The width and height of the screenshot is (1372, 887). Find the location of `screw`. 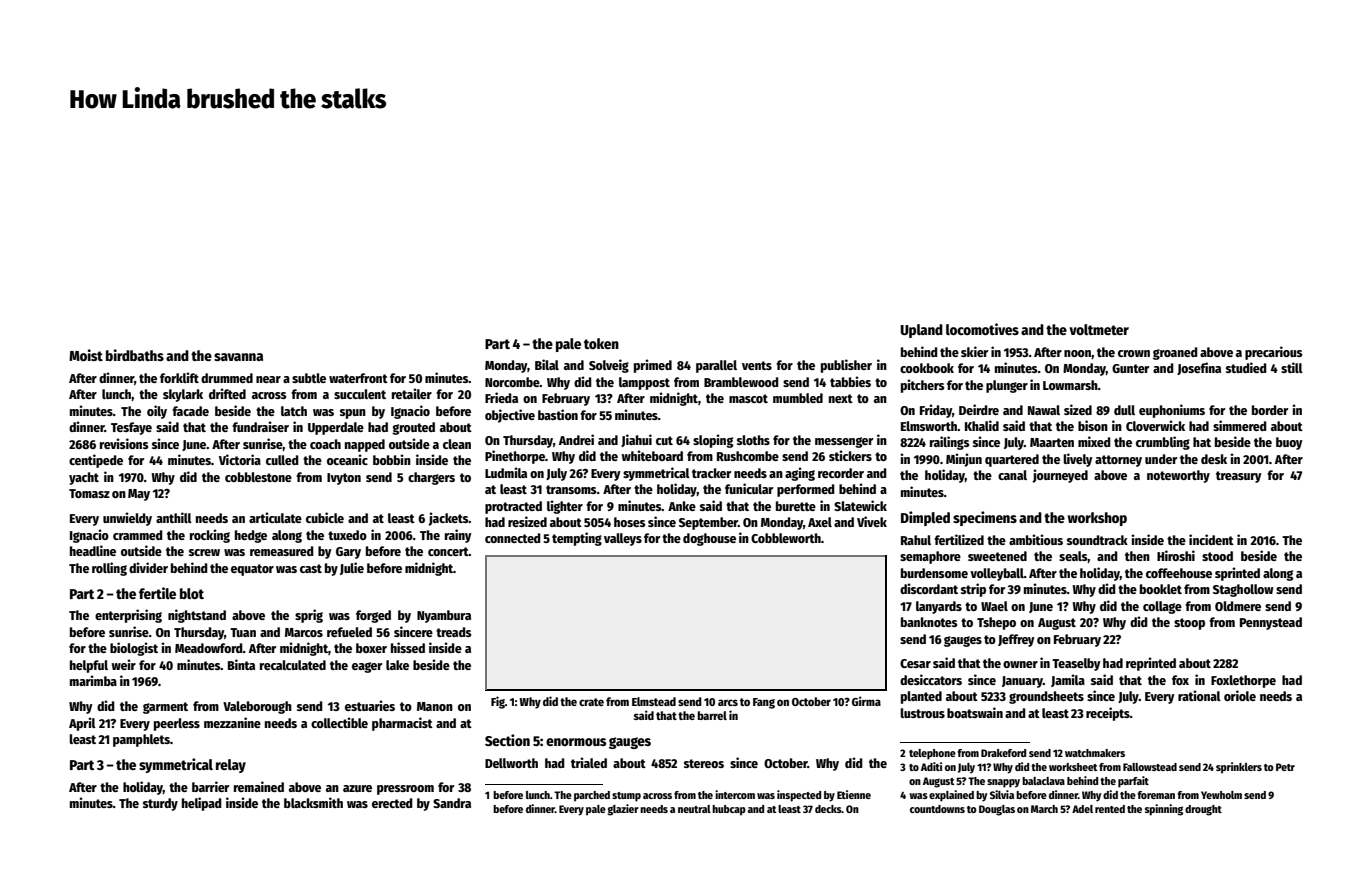

screw is located at coordinates (204, 552).
